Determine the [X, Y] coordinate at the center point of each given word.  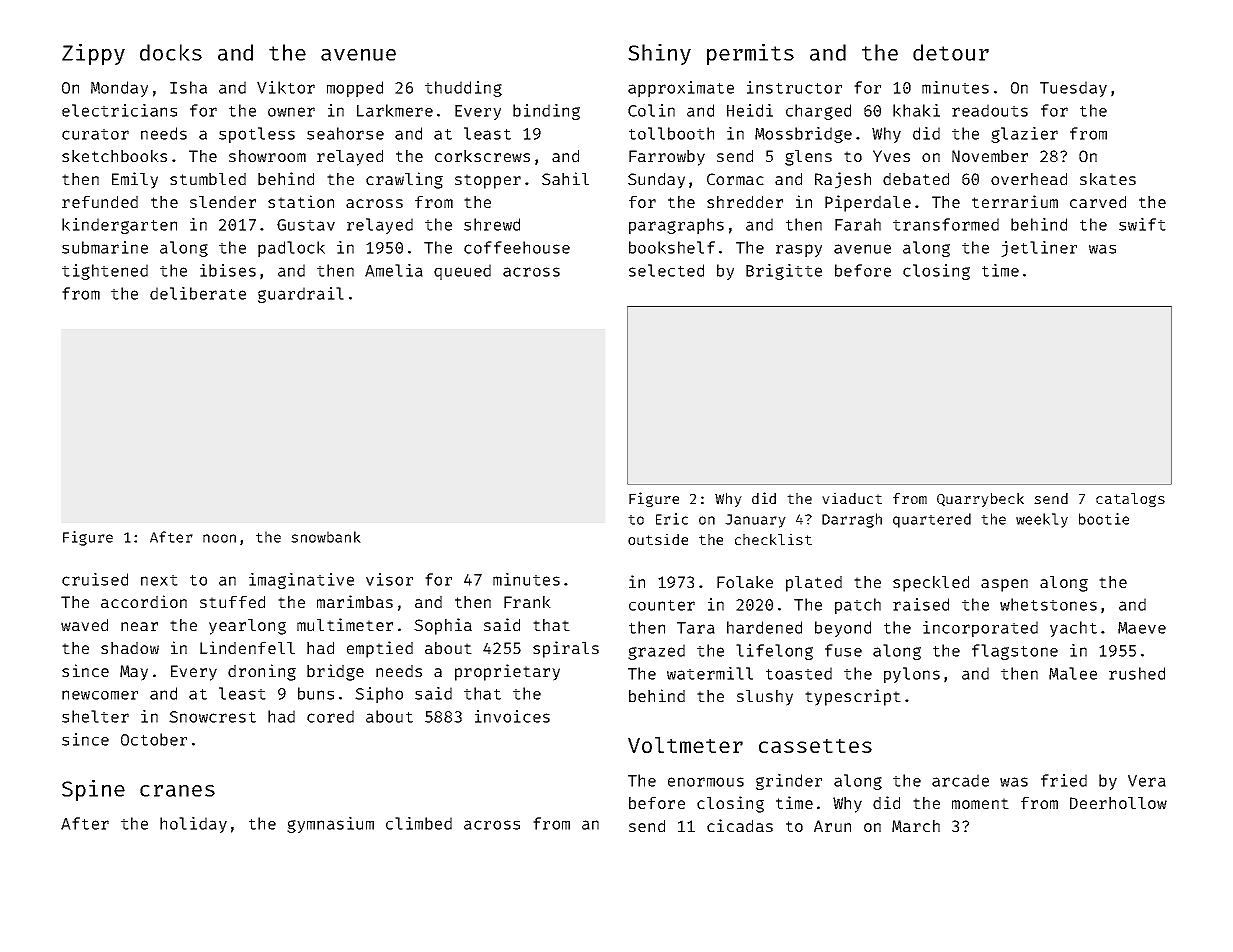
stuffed [232, 602]
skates [1108, 179]
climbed [419, 823]
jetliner [1039, 249]
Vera [1147, 781]
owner [291, 112]
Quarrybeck [980, 500]
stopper [488, 181]
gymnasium [330, 825]
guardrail [301, 295]
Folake [745, 582]
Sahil [565, 178]
